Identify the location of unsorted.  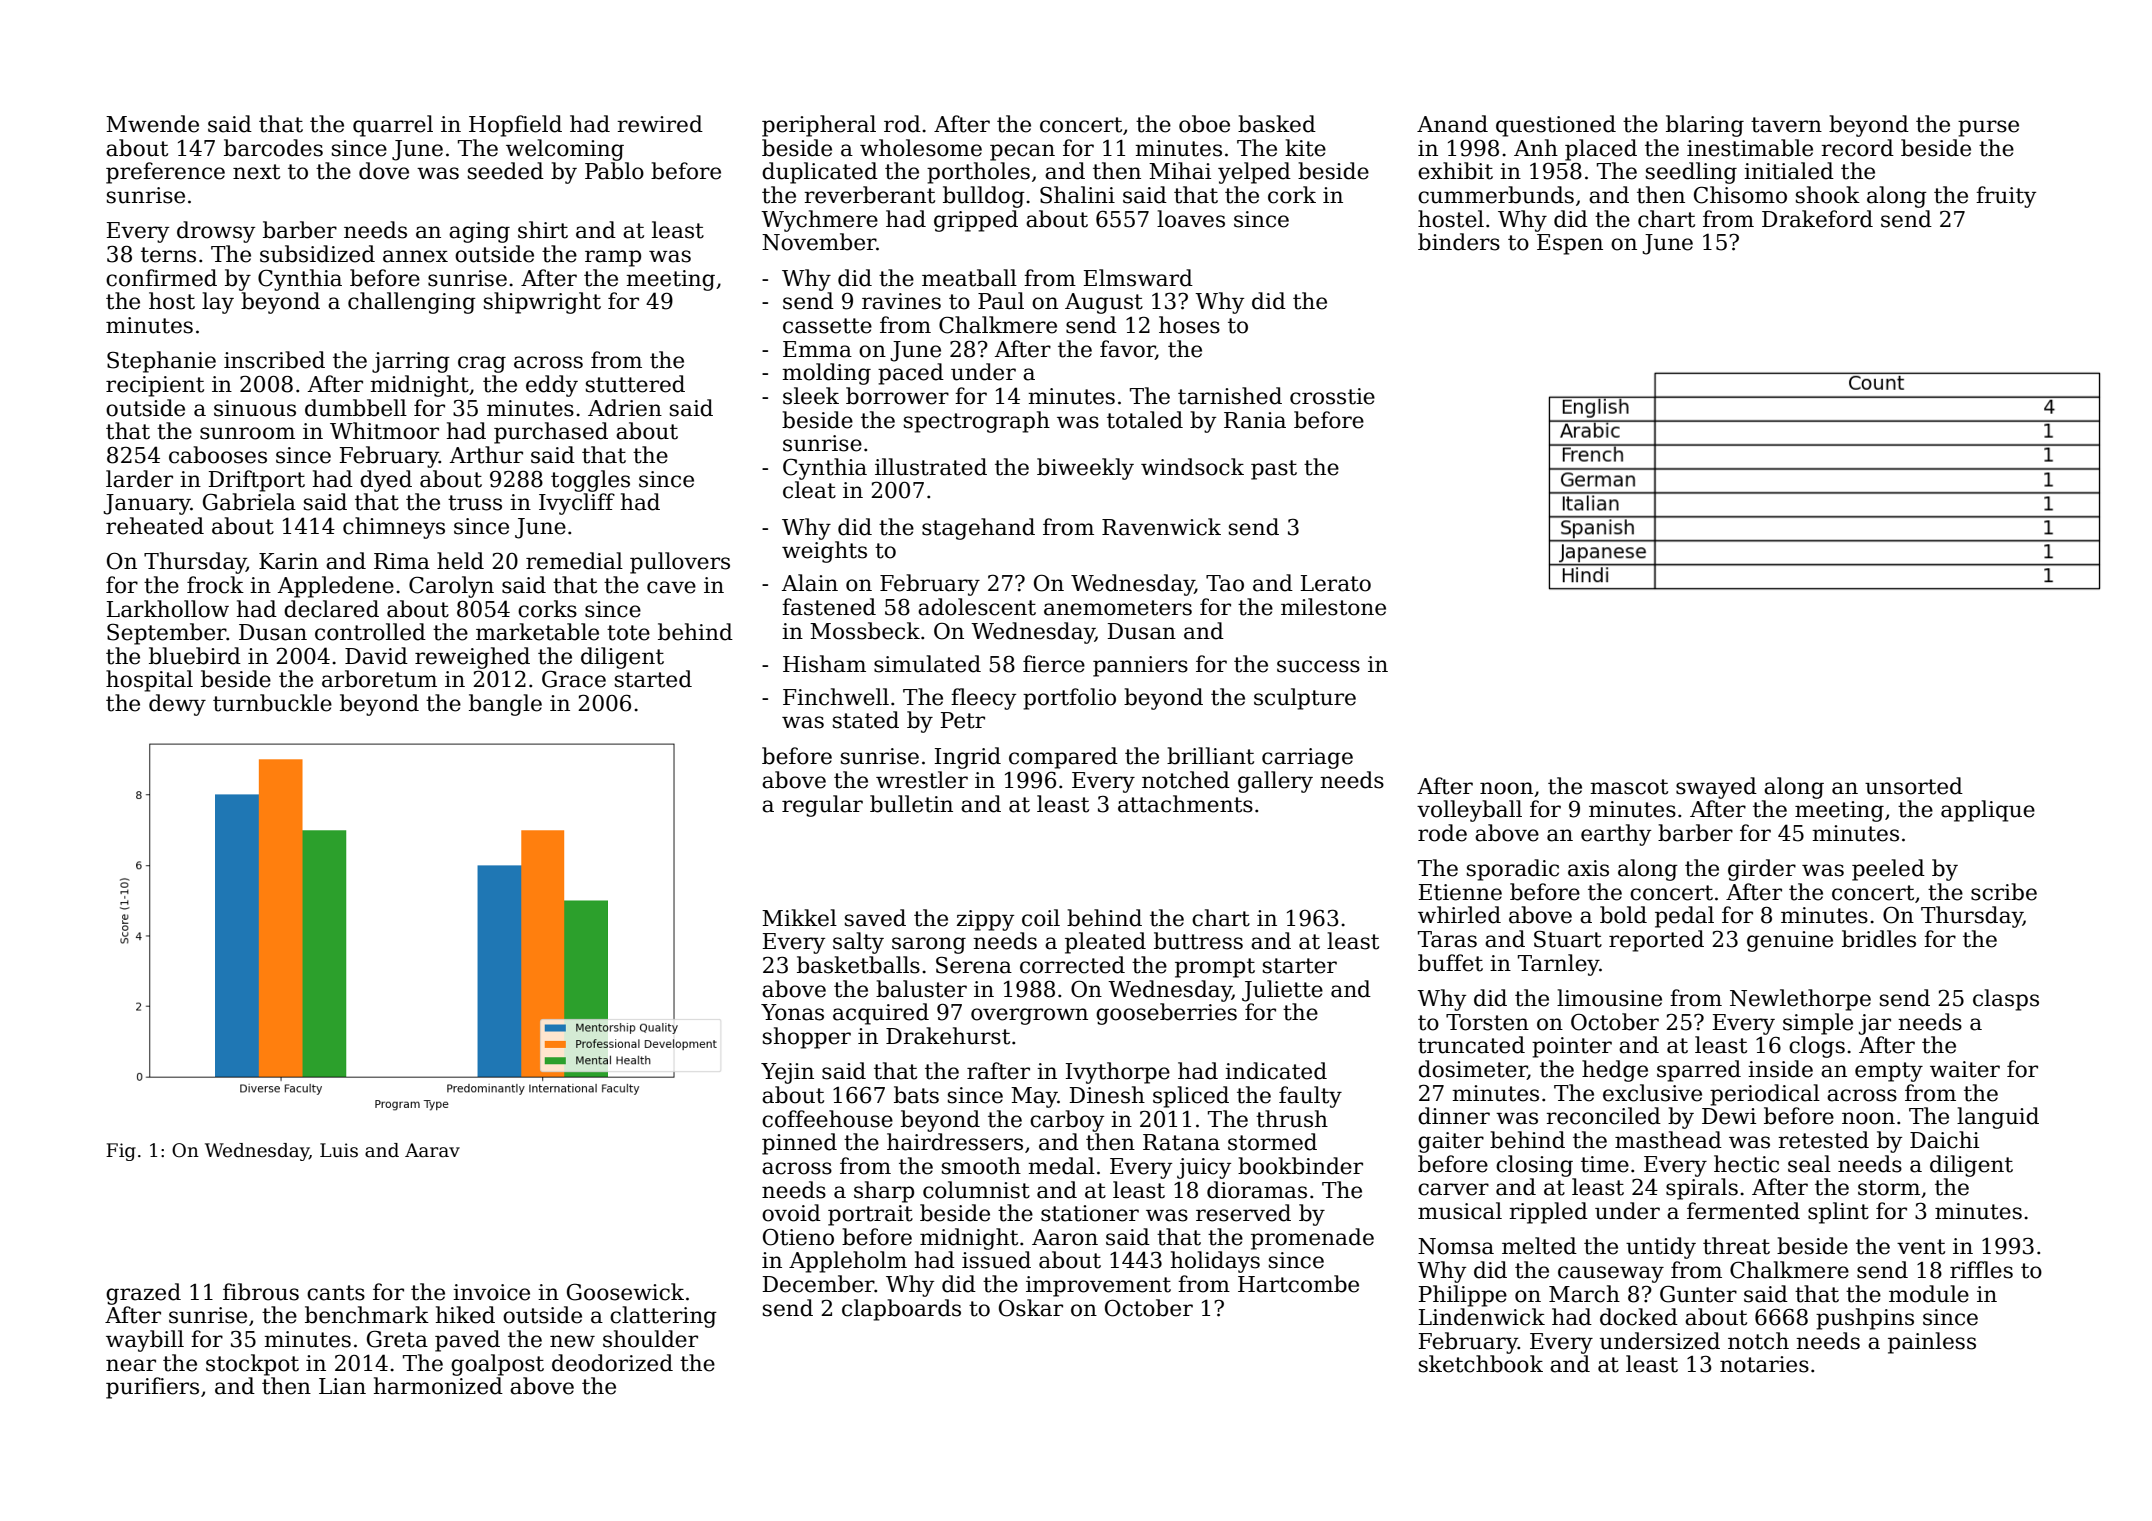
(1914, 786).
